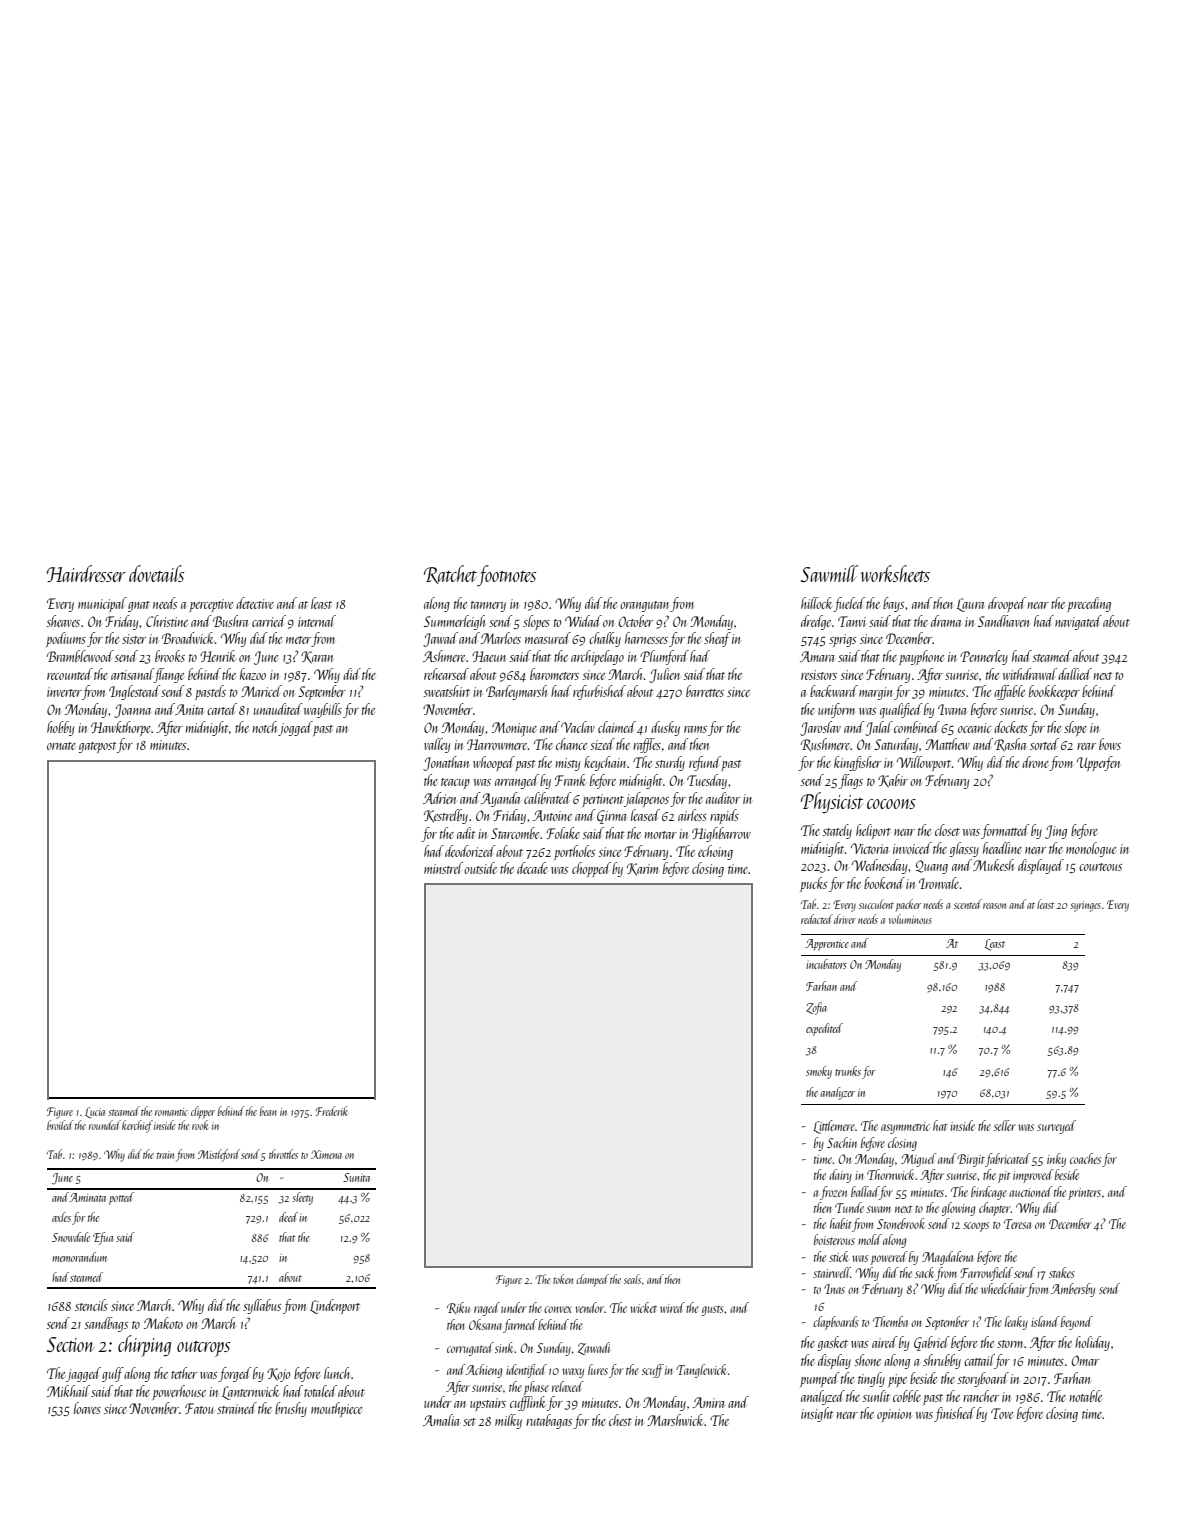 The width and height of the screenshot is (1177, 1523). What do you see at coordinates (443, 868) in the screenshot?
I see `minstrel` at bounding box center [443, 868].
